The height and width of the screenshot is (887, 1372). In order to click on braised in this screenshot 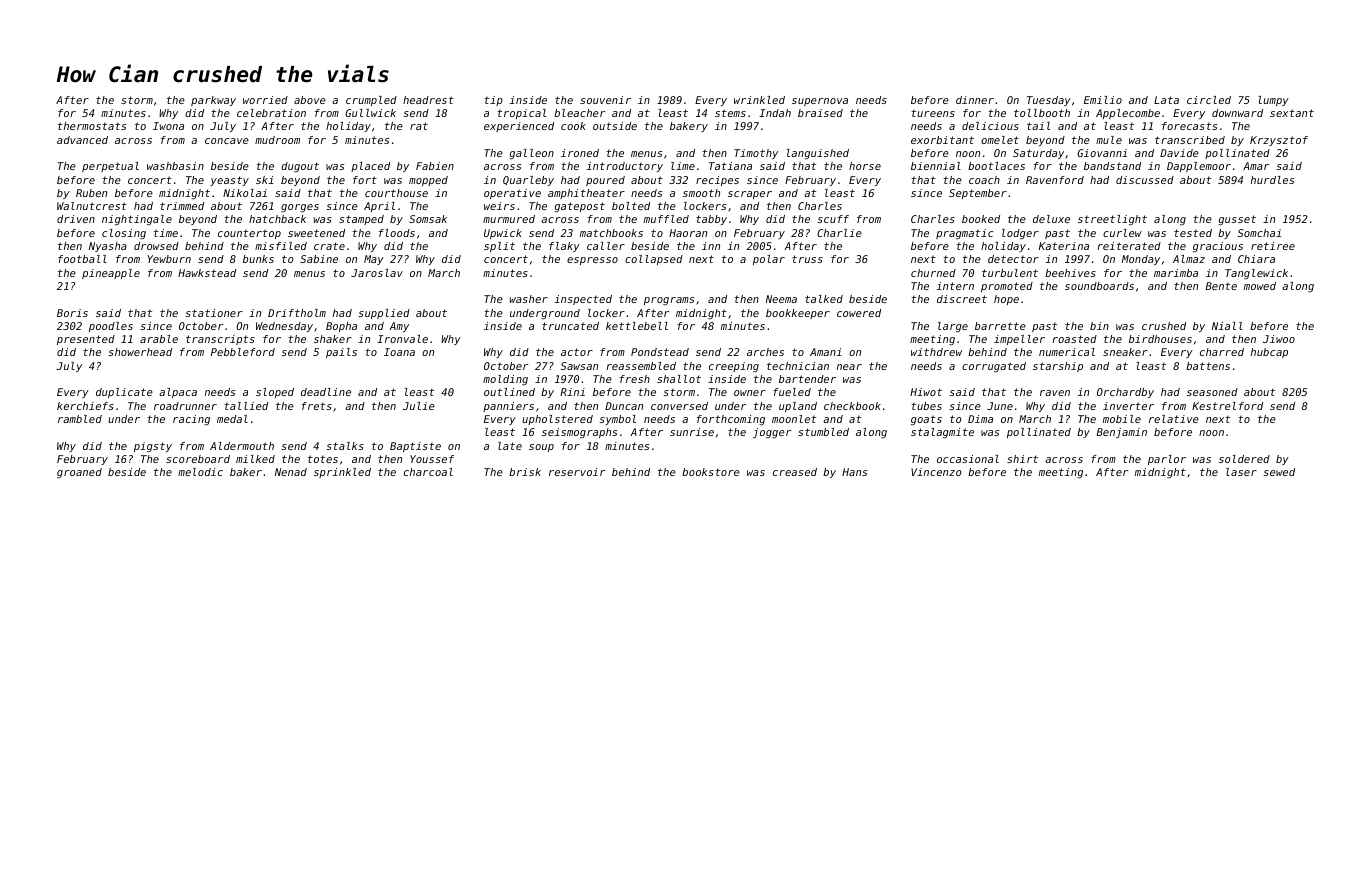, I will do `click(820, 113)`.
